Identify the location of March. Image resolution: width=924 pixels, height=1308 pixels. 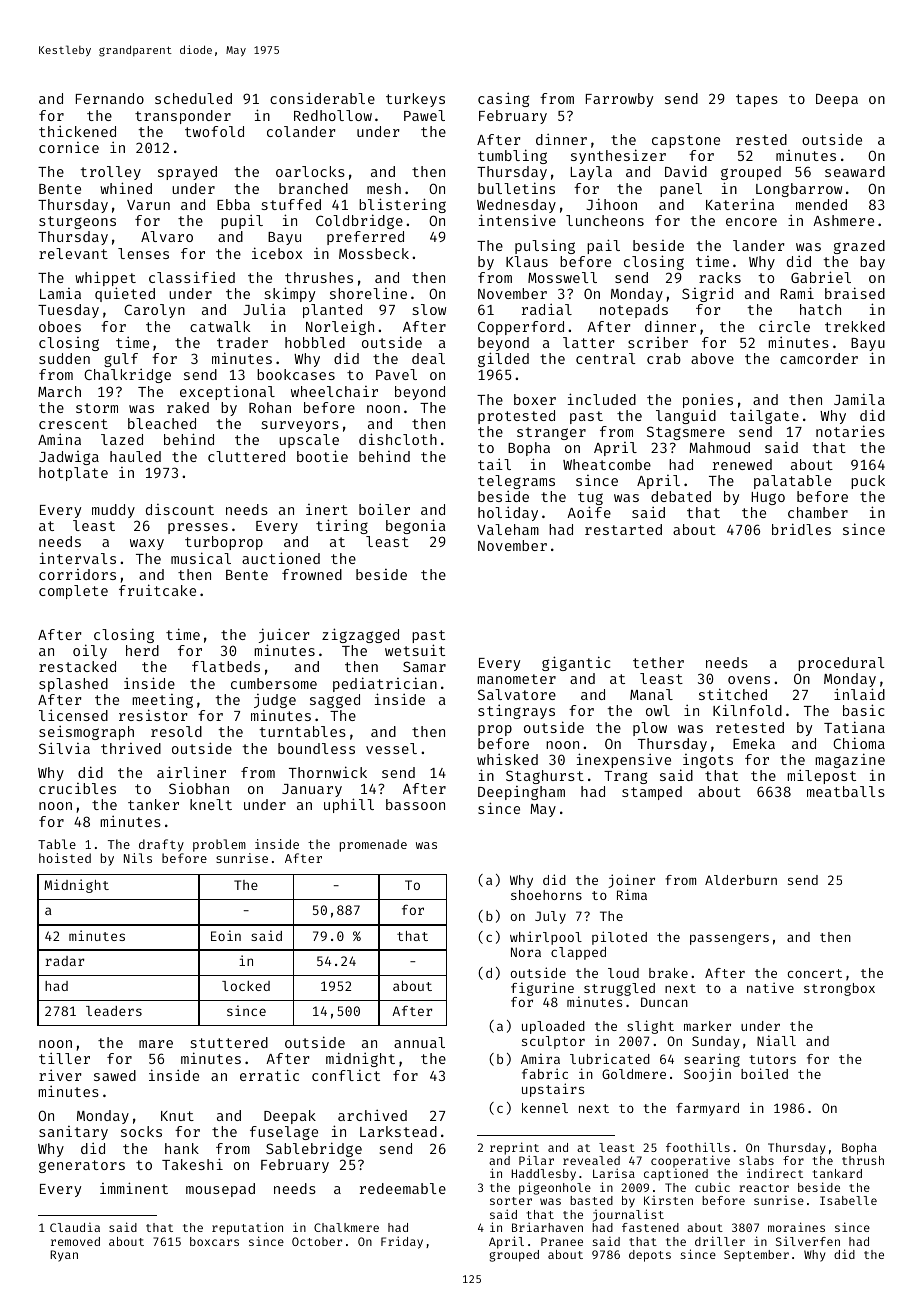
(59, 391).
